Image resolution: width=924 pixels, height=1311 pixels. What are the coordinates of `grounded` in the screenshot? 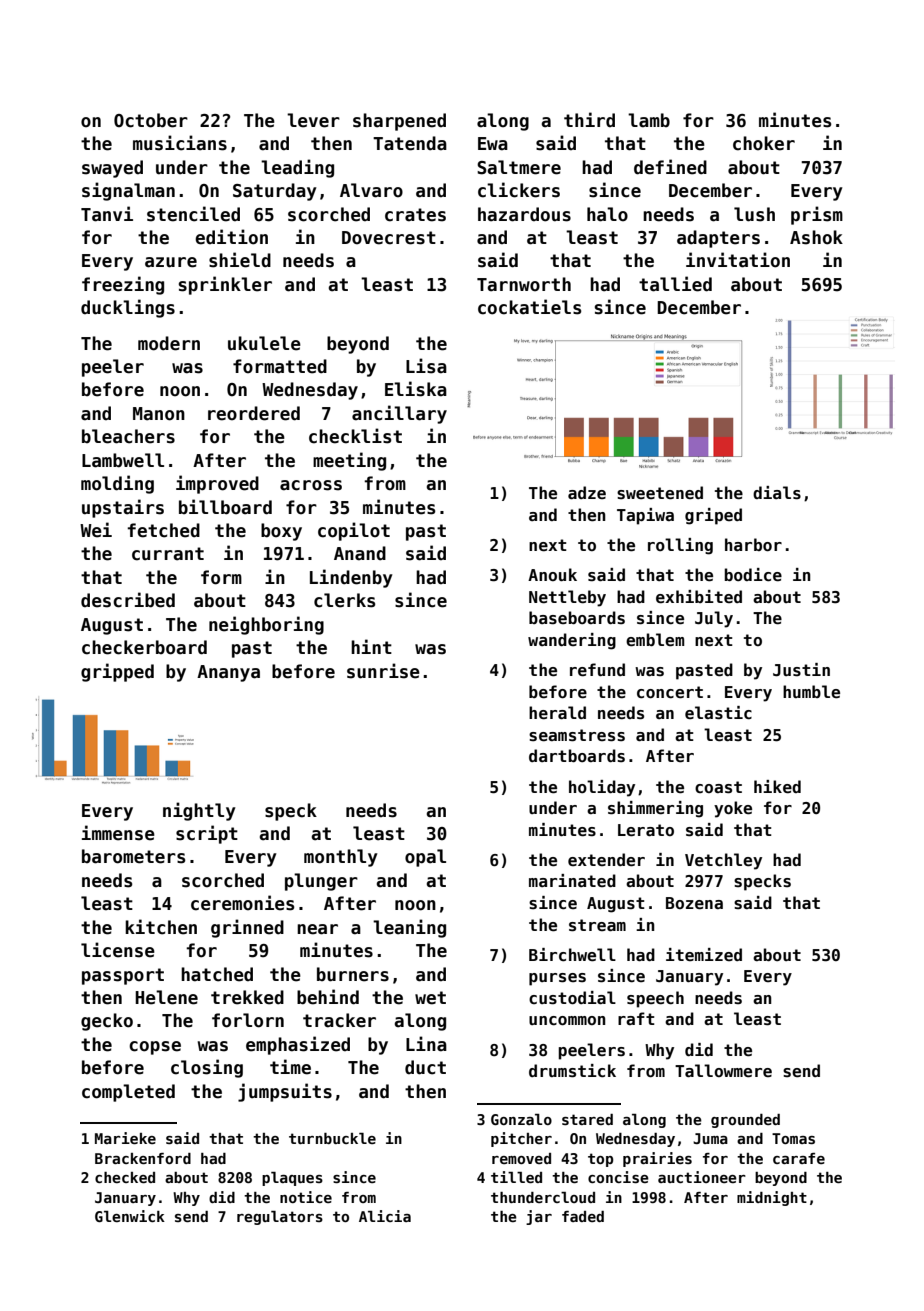 It's located at (745, 1121).
